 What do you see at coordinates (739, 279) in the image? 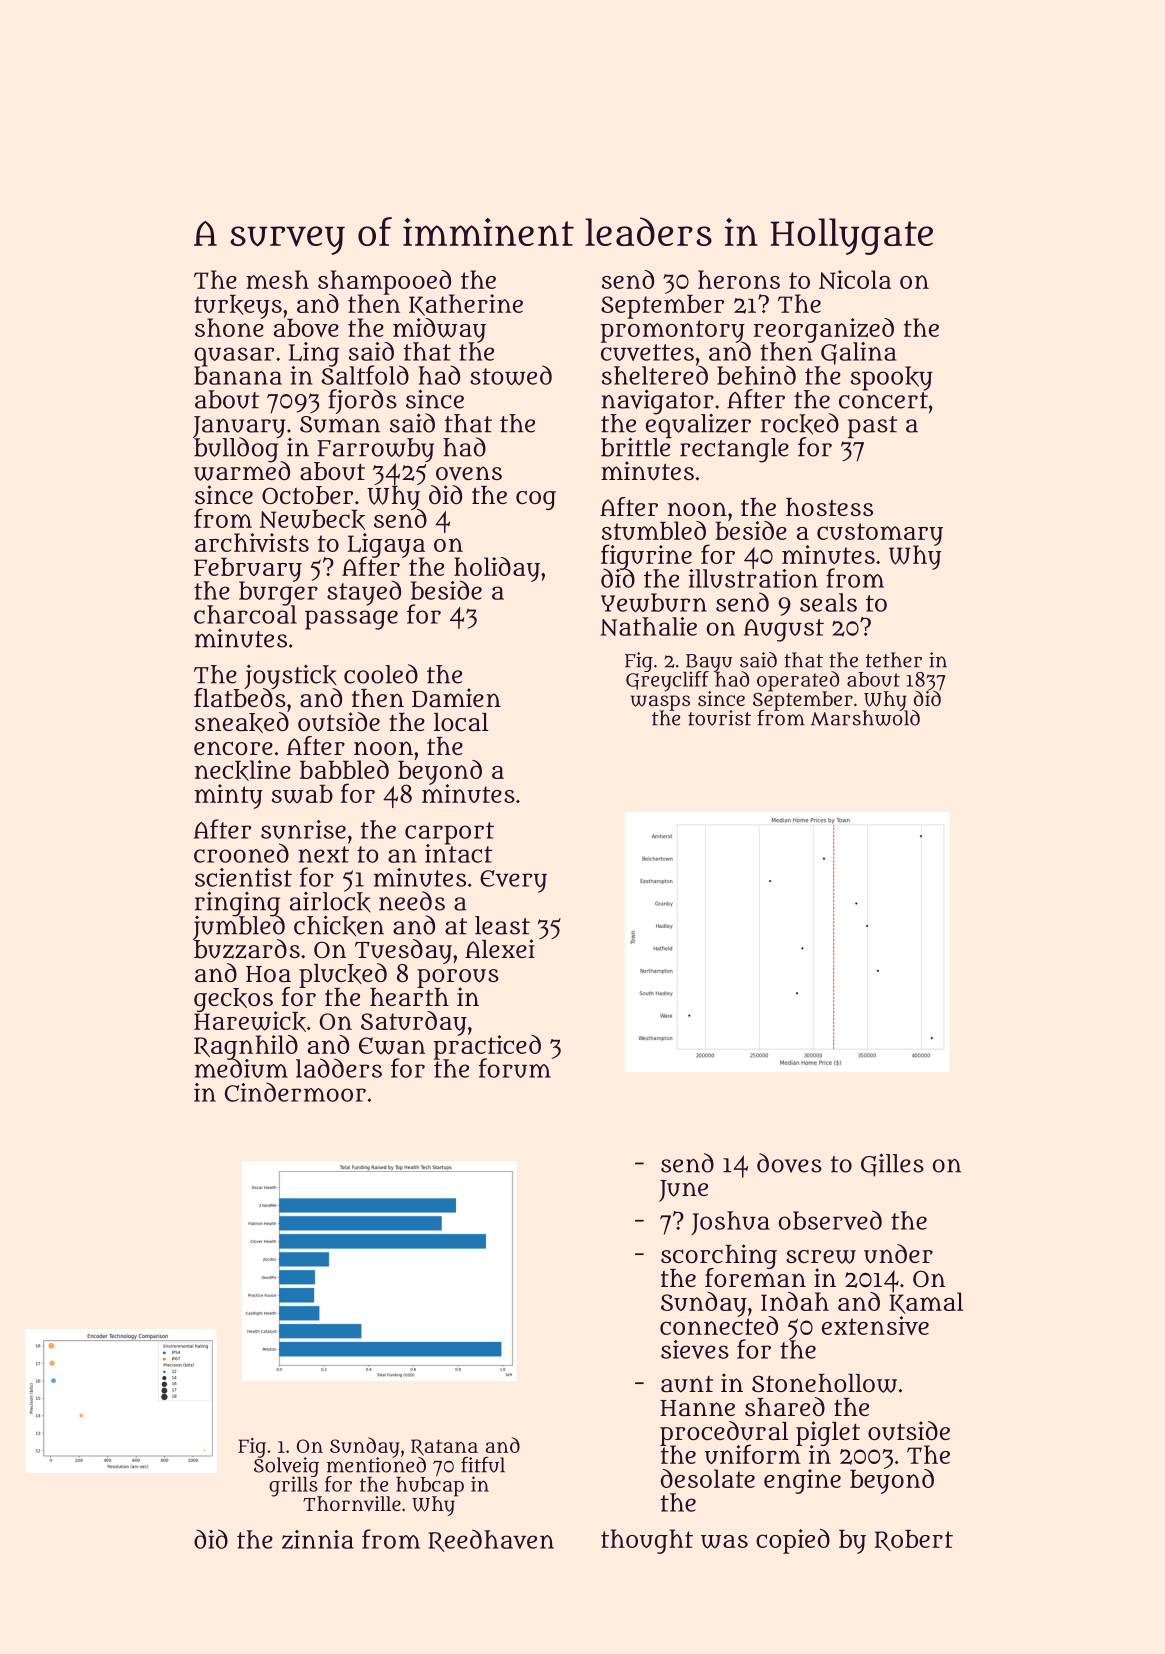
I see `herons` at bounding box center [739, 279].
